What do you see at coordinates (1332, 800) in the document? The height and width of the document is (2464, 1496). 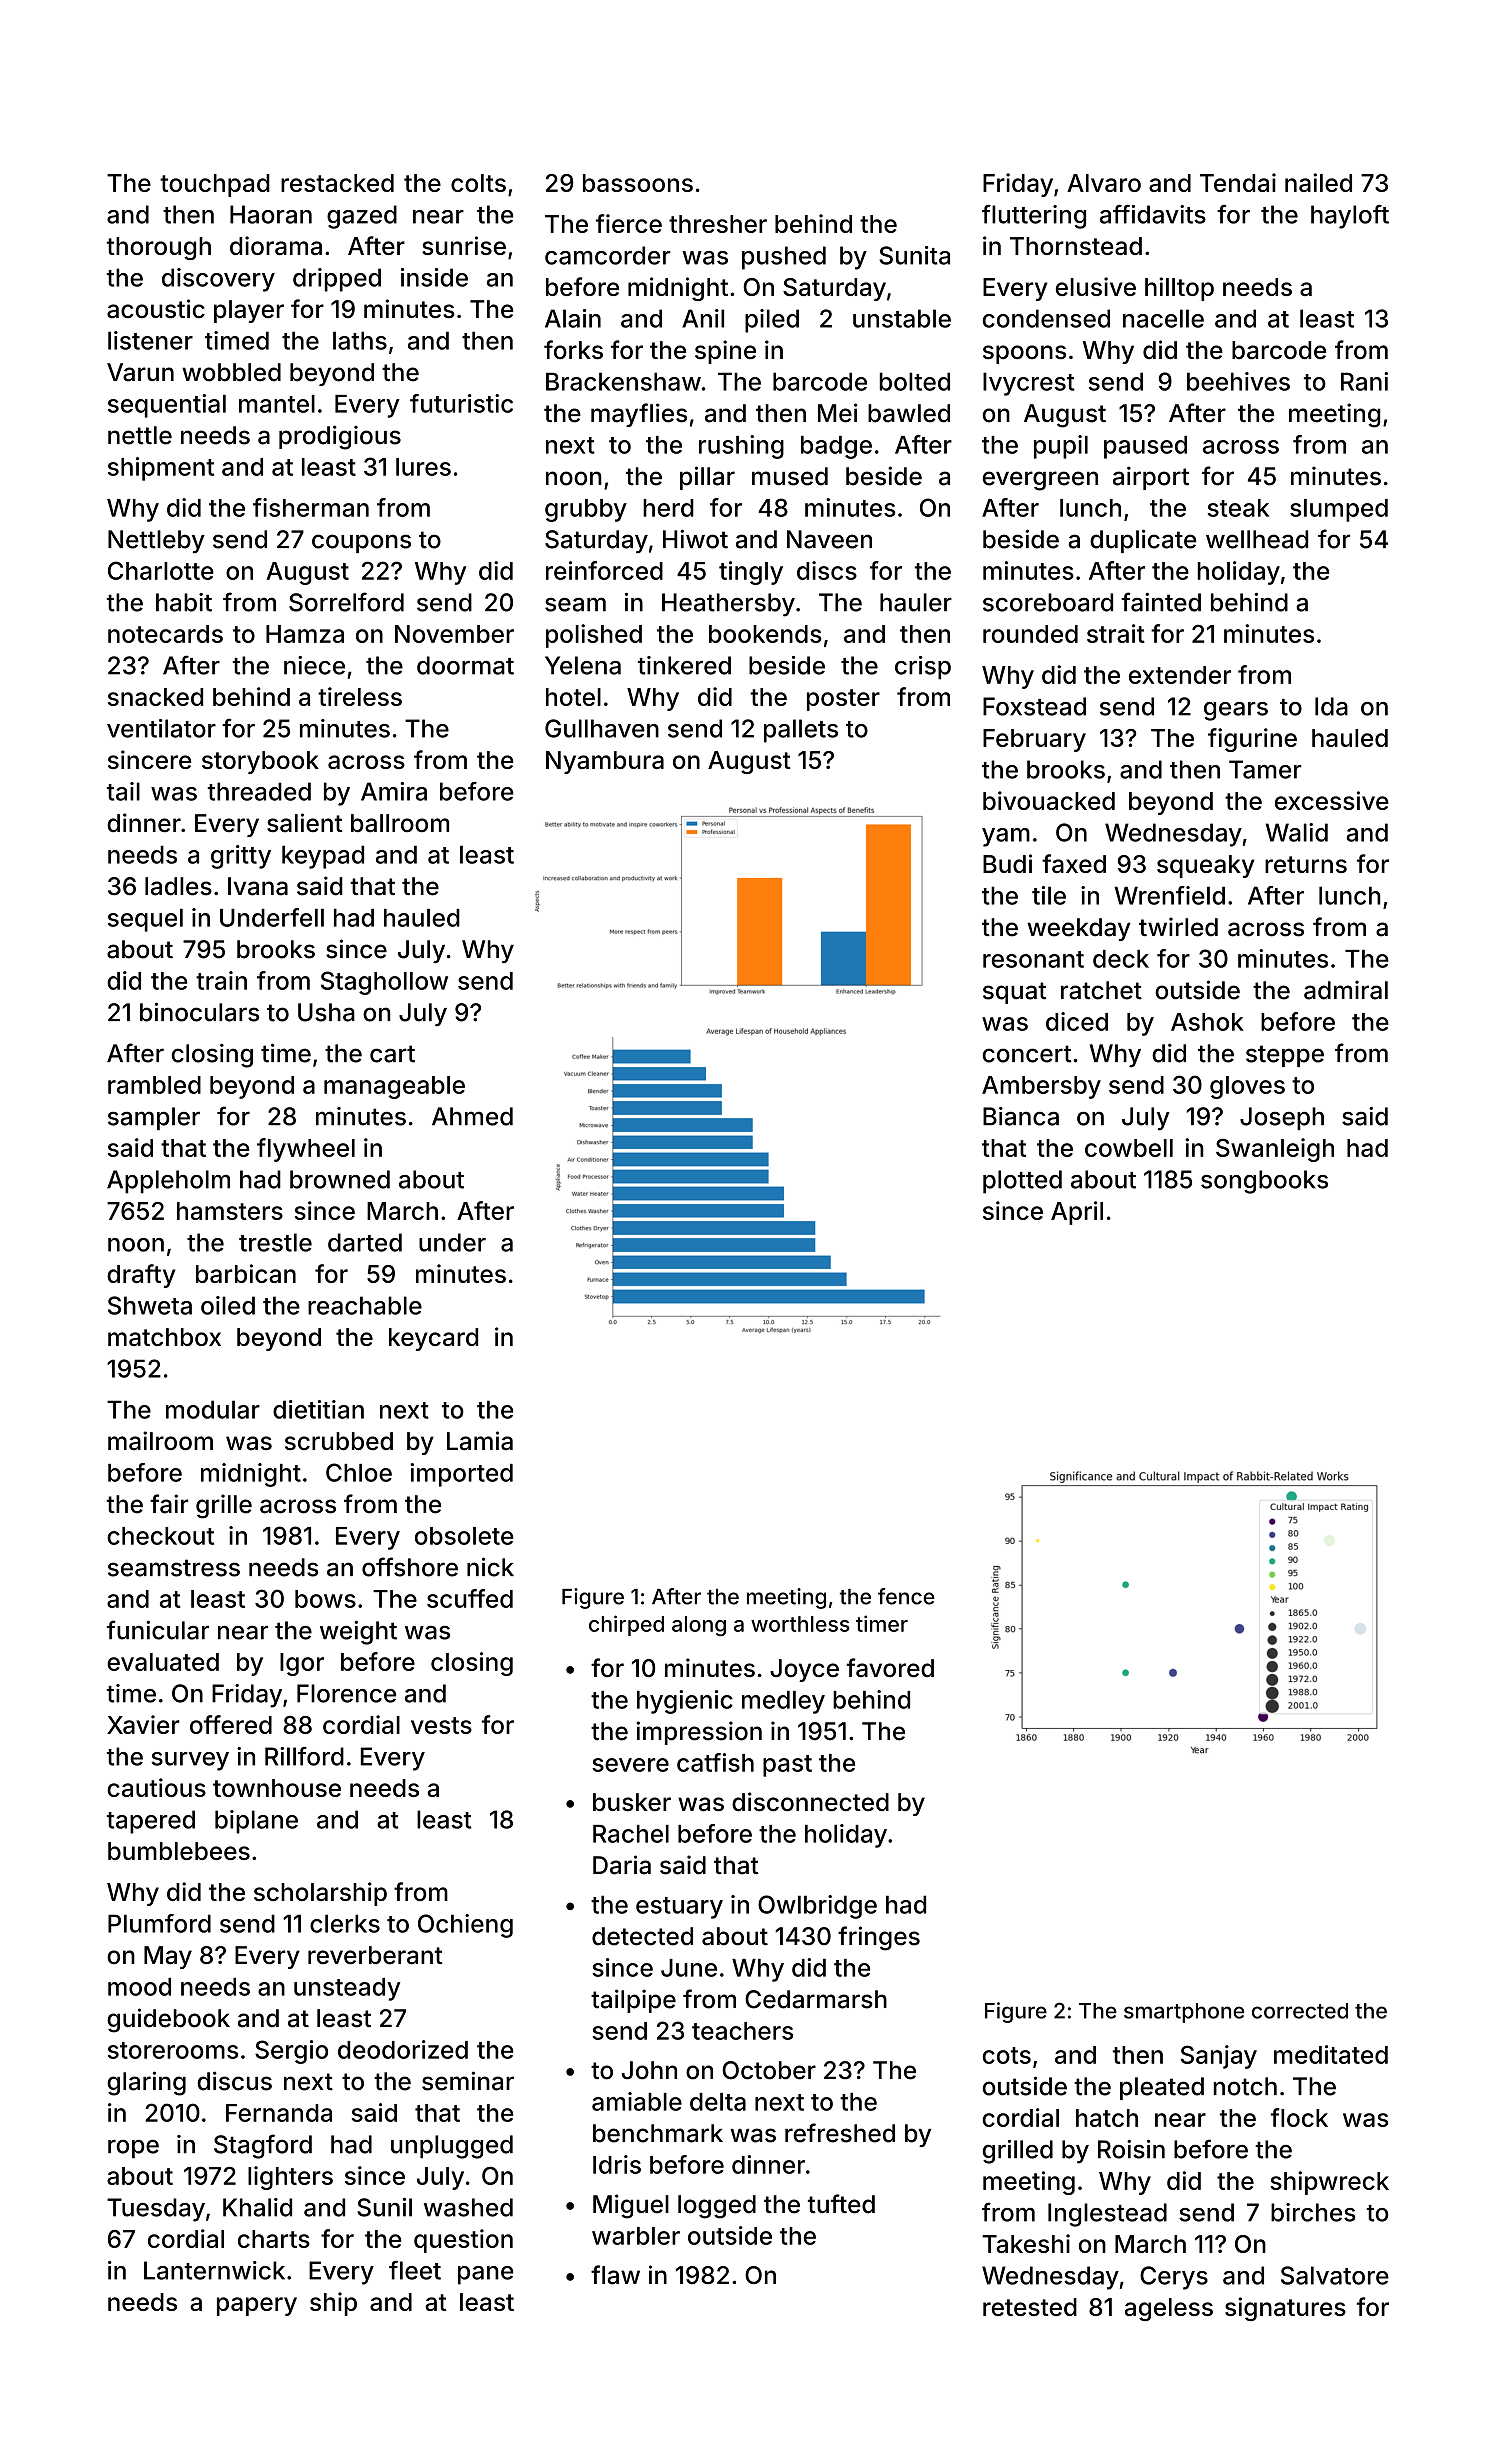 I see `excessive` at bounding box center [1332, 800].
